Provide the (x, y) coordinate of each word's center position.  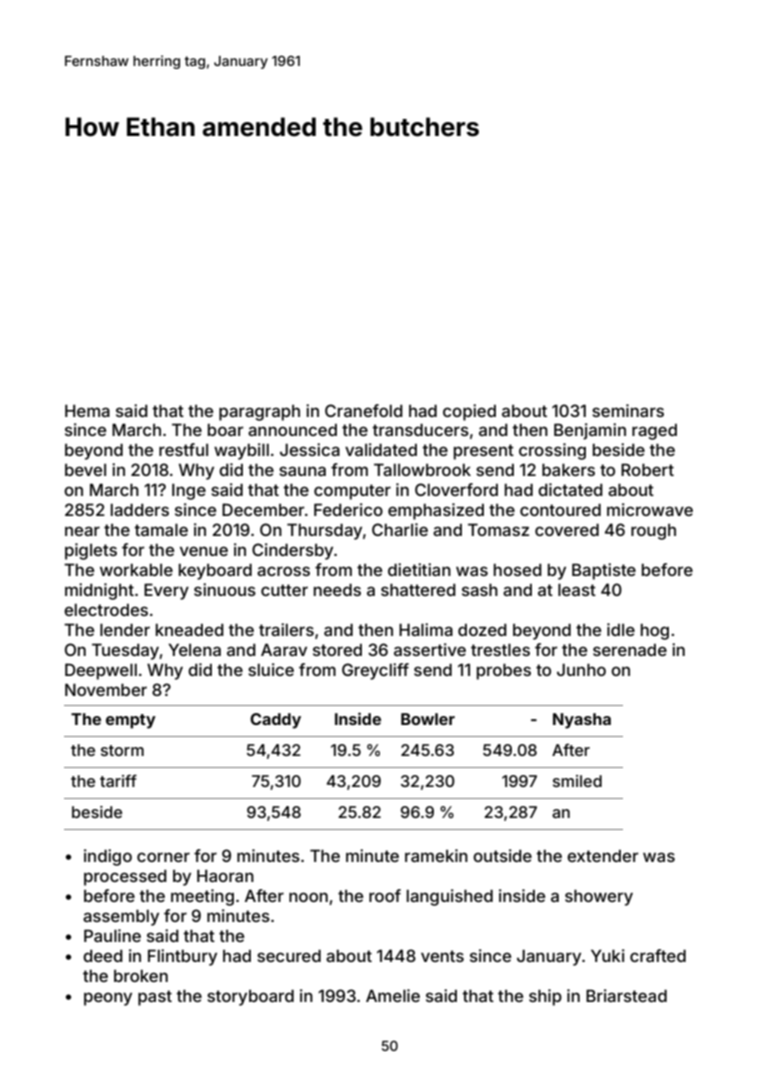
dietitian (419, 569)
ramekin (436, 855)
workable (136, 570)
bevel (85, 470)
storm (122, 750)
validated (381, 449)
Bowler (428, 719)
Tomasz (498, 529)
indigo (108, 857)
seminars (628, 410)
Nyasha (582, 721)
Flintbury (182, 957)
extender (602, 856)
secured (289, 956)
